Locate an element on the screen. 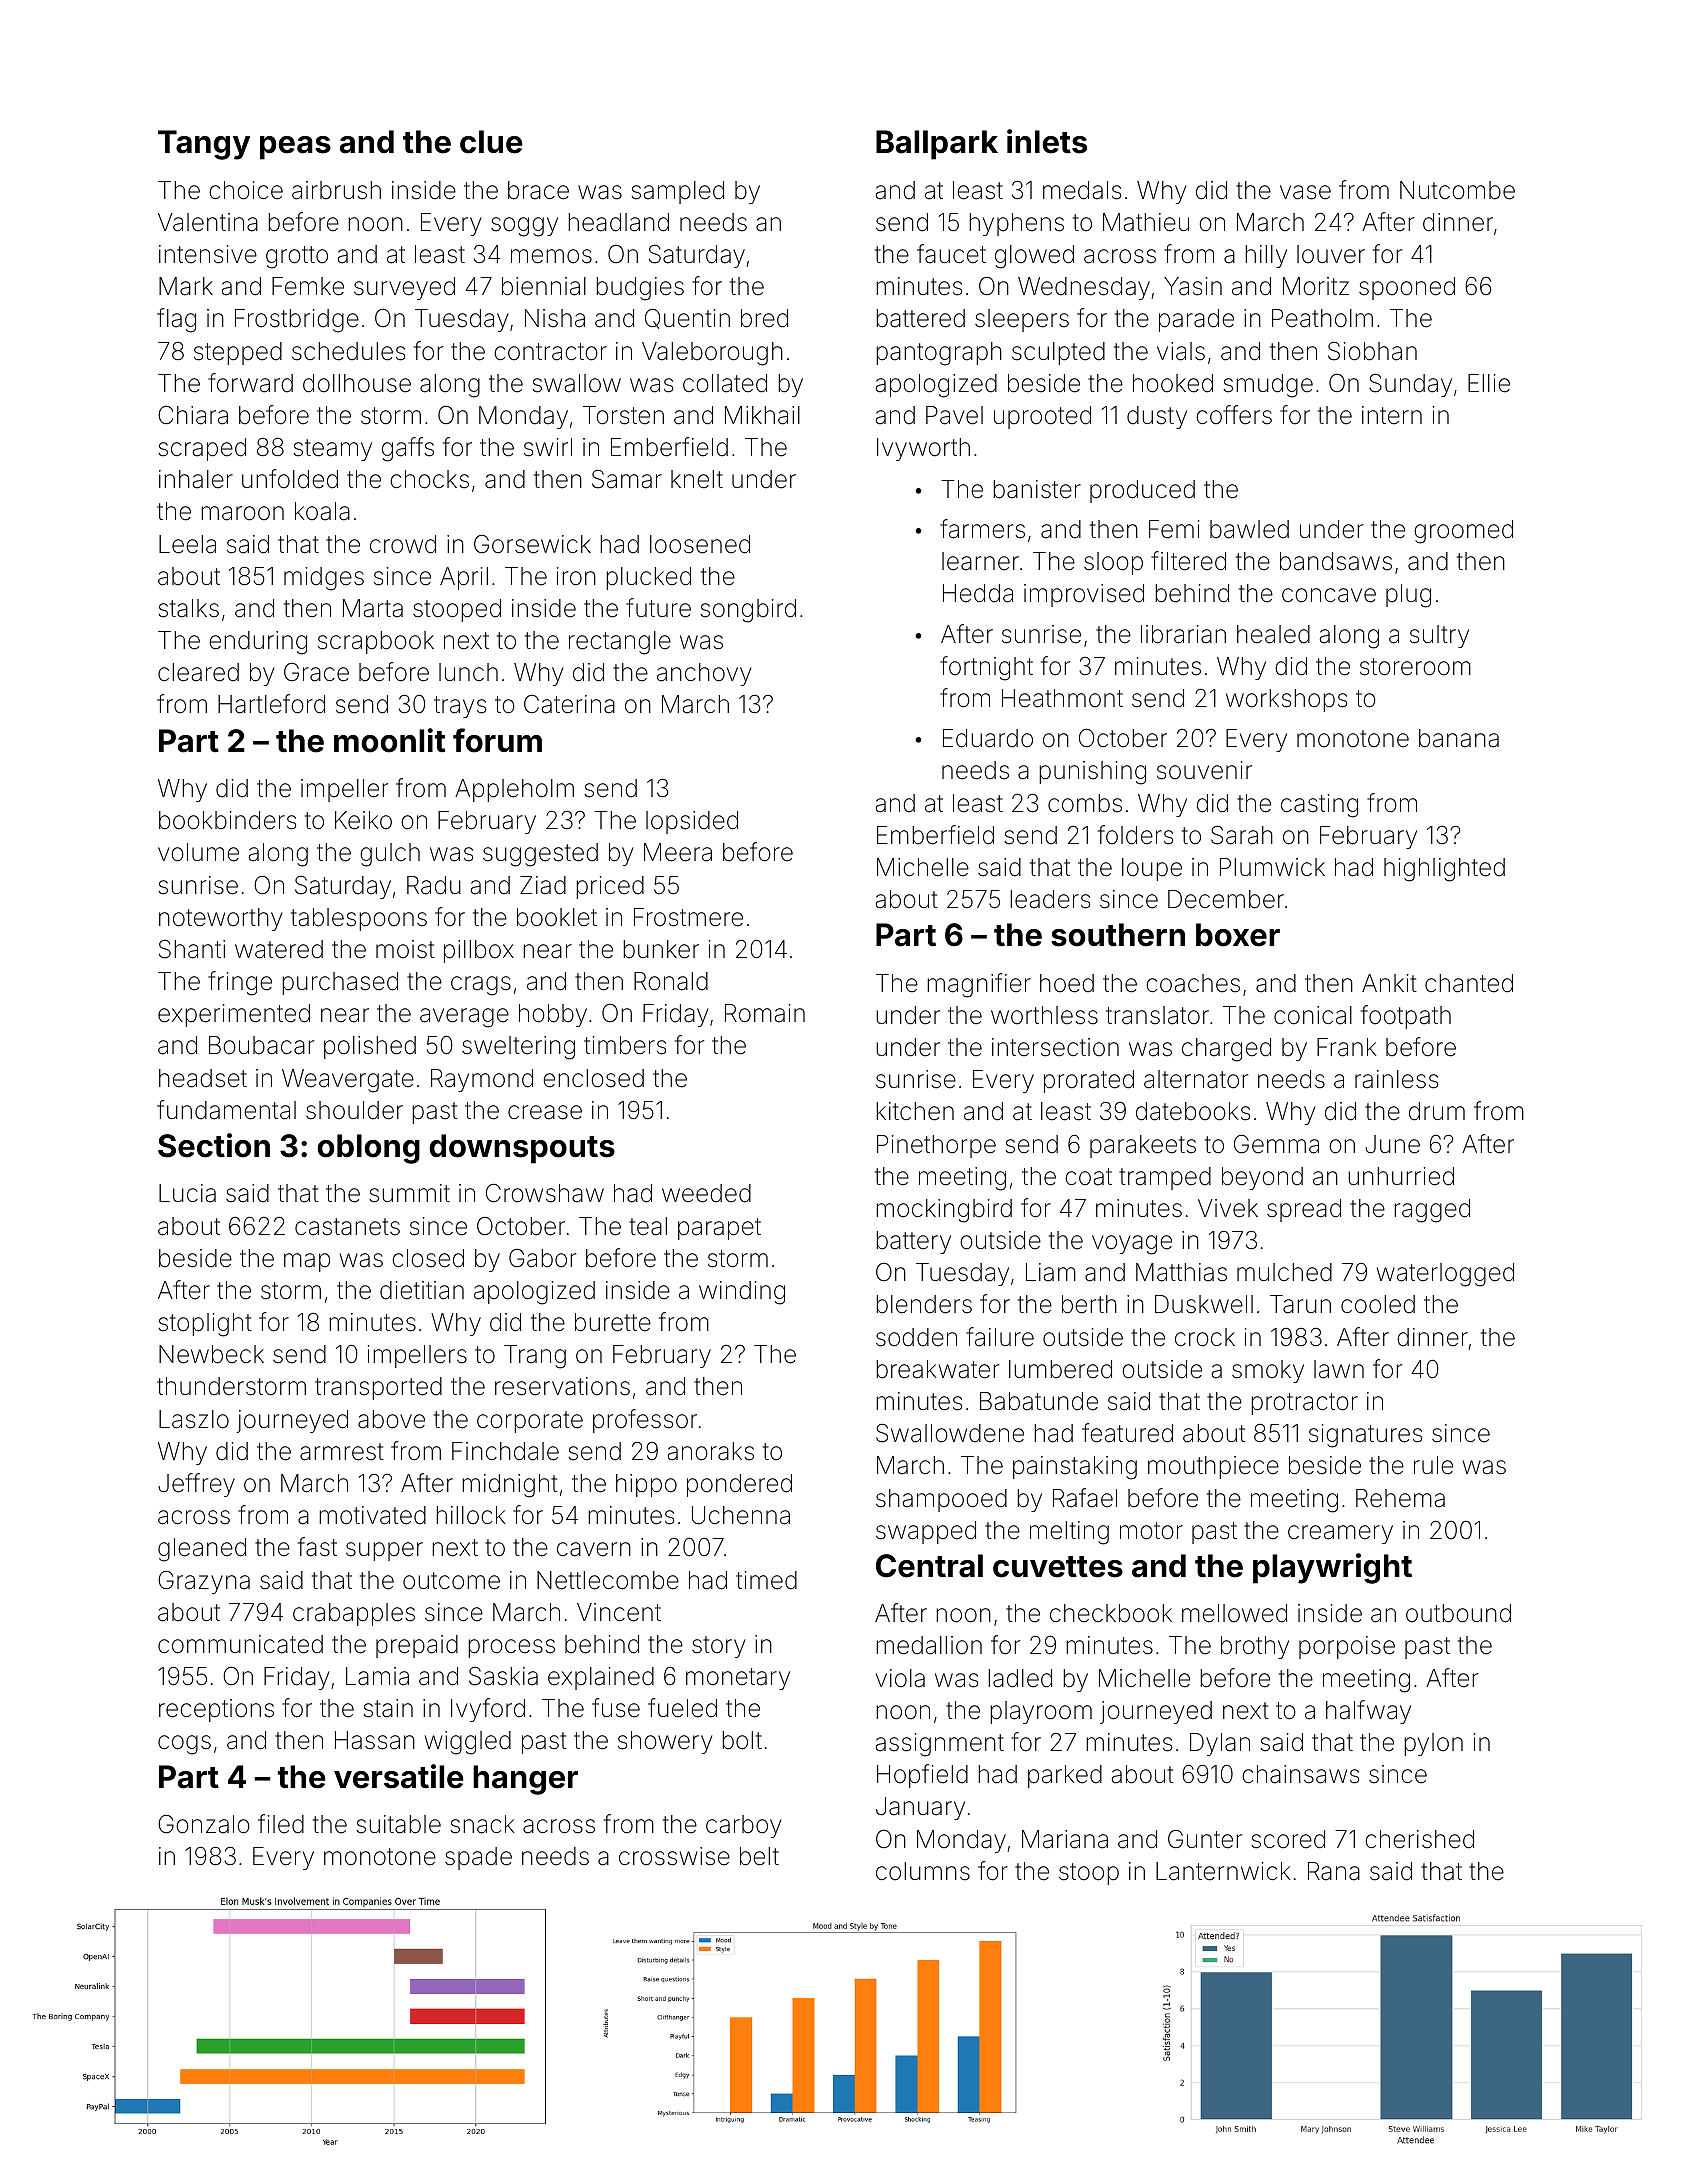 The height and width of the screenshot is (2178, 1683). Mark is located at coordinates (186, 286).
